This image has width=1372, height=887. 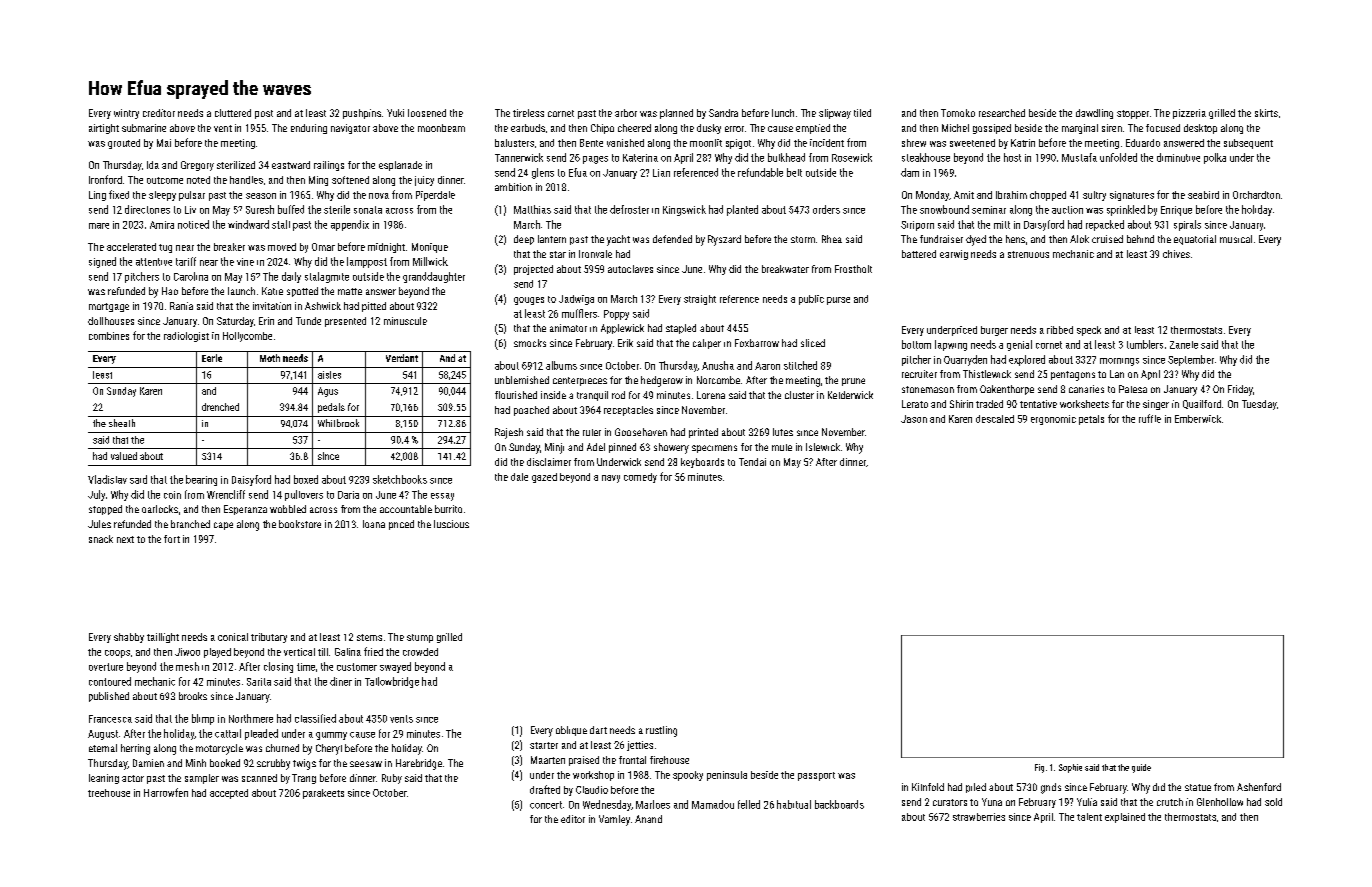 I want to click on published, so click(x=109, y=697).
